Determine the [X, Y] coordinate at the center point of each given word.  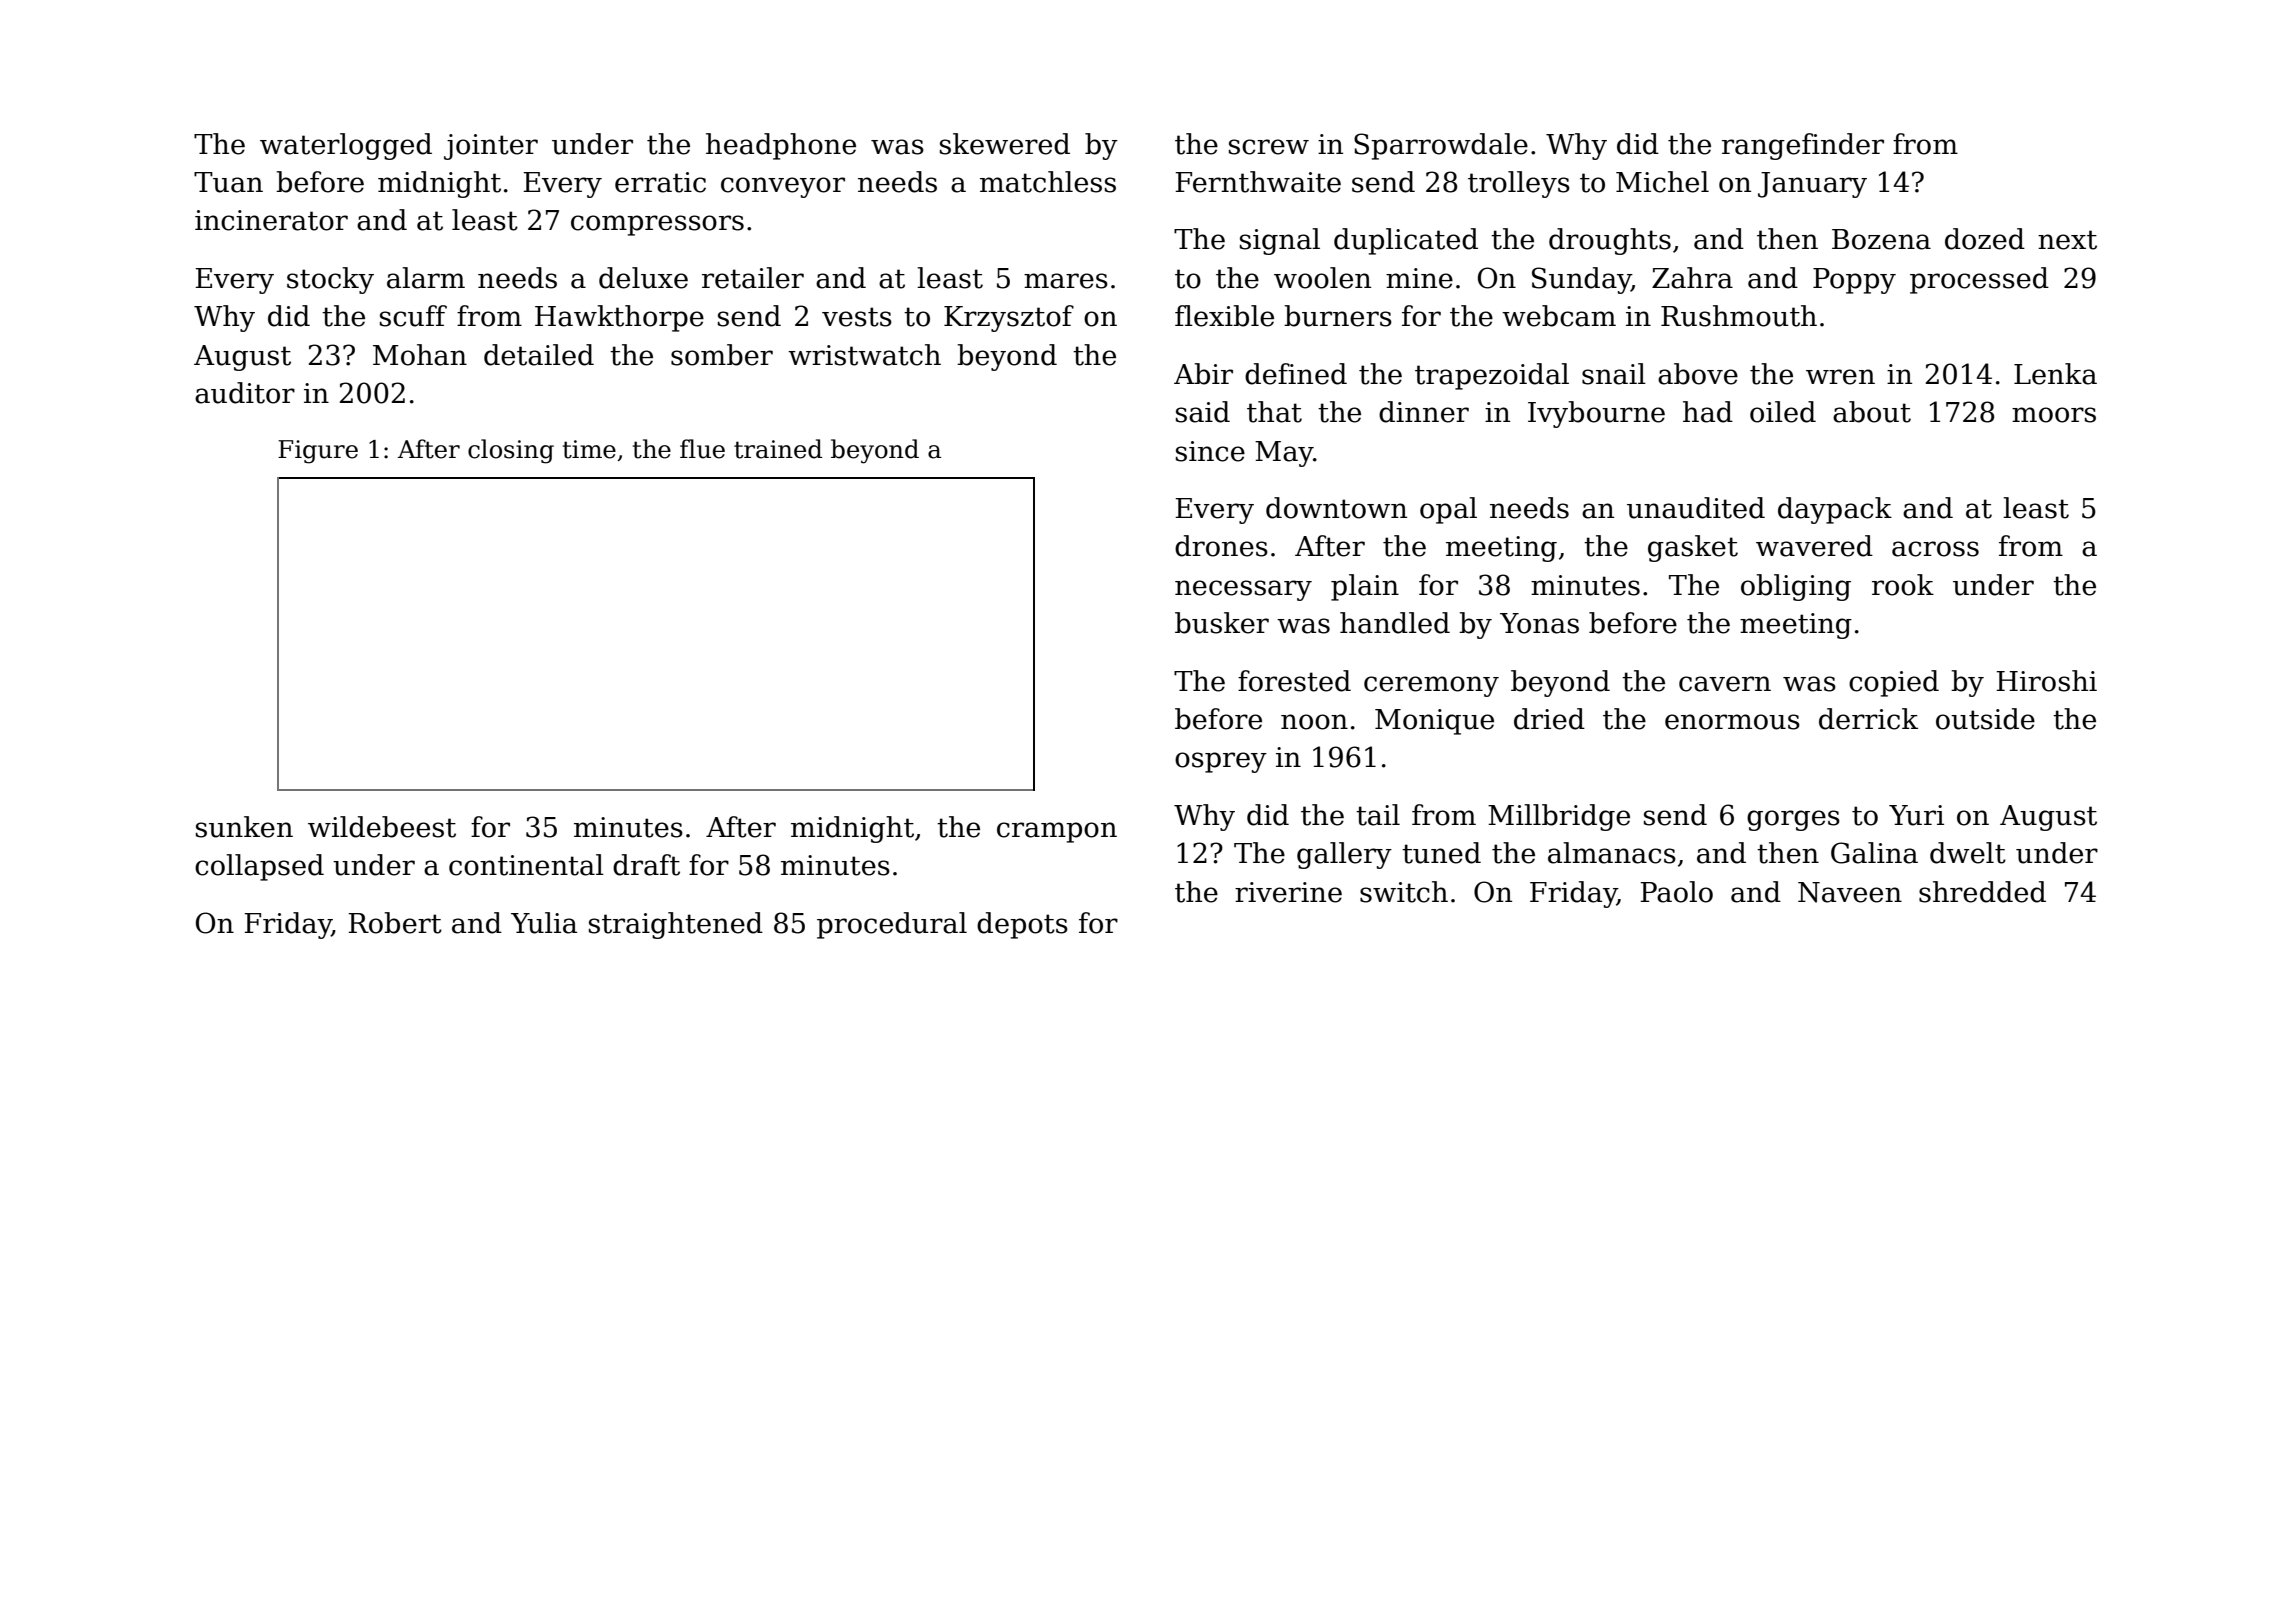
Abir [1203, 374]
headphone [781, 146]
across [1935, 549]
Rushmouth [1739, 316]
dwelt [1968, 853]
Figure [318, 452]
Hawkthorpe [619, 318]
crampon [1057, 832]
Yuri [1916, 815]
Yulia [544, 923]
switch [1404, 892]
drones [1221, 546]
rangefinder [1803, 146]
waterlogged [346, 146]
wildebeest [382, 827]
